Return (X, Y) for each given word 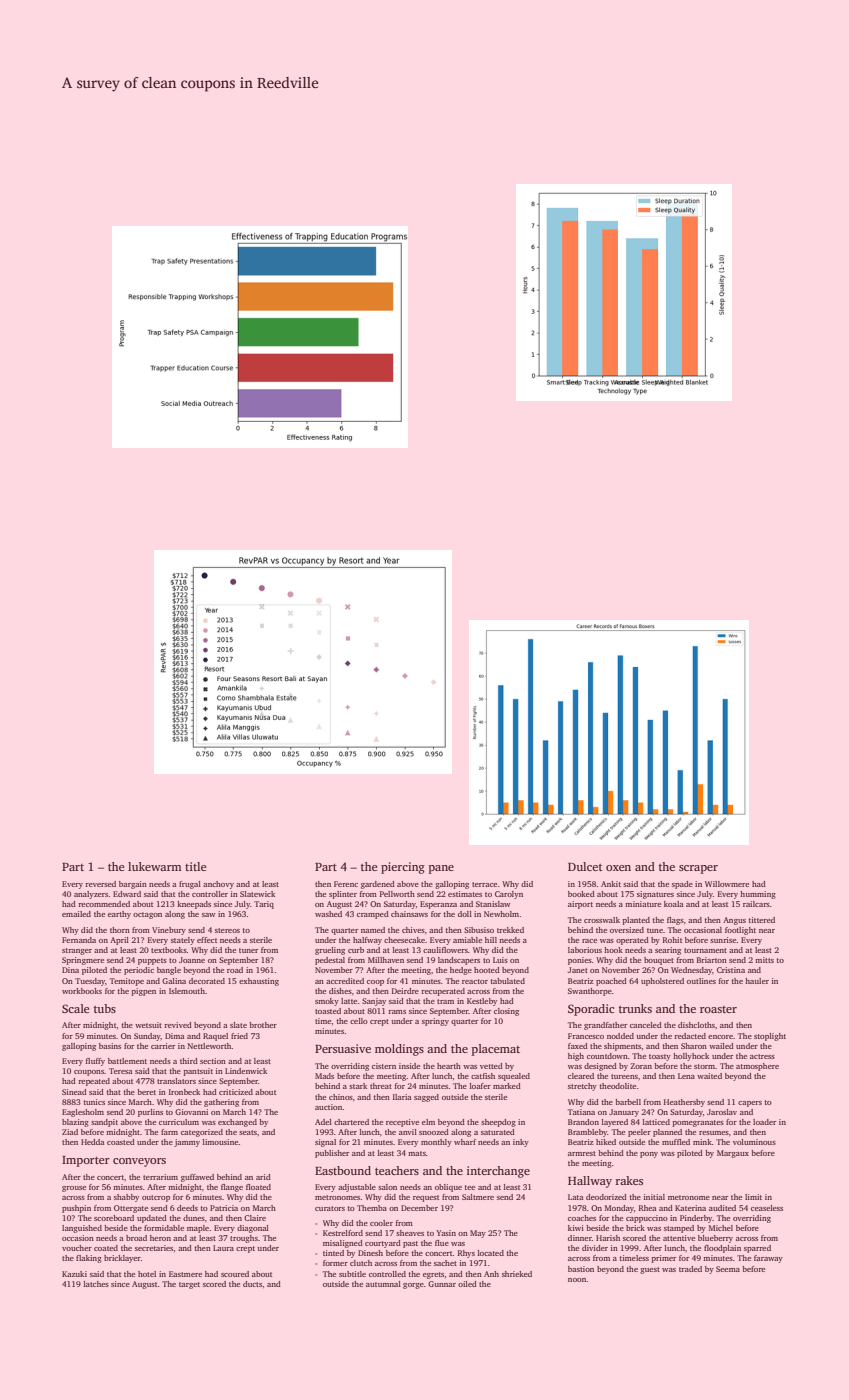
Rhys (466, 1254)
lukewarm (155, 866)
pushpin (76, 1209)
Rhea (647, 1208)
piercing (403, 868)
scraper (698, 869)
